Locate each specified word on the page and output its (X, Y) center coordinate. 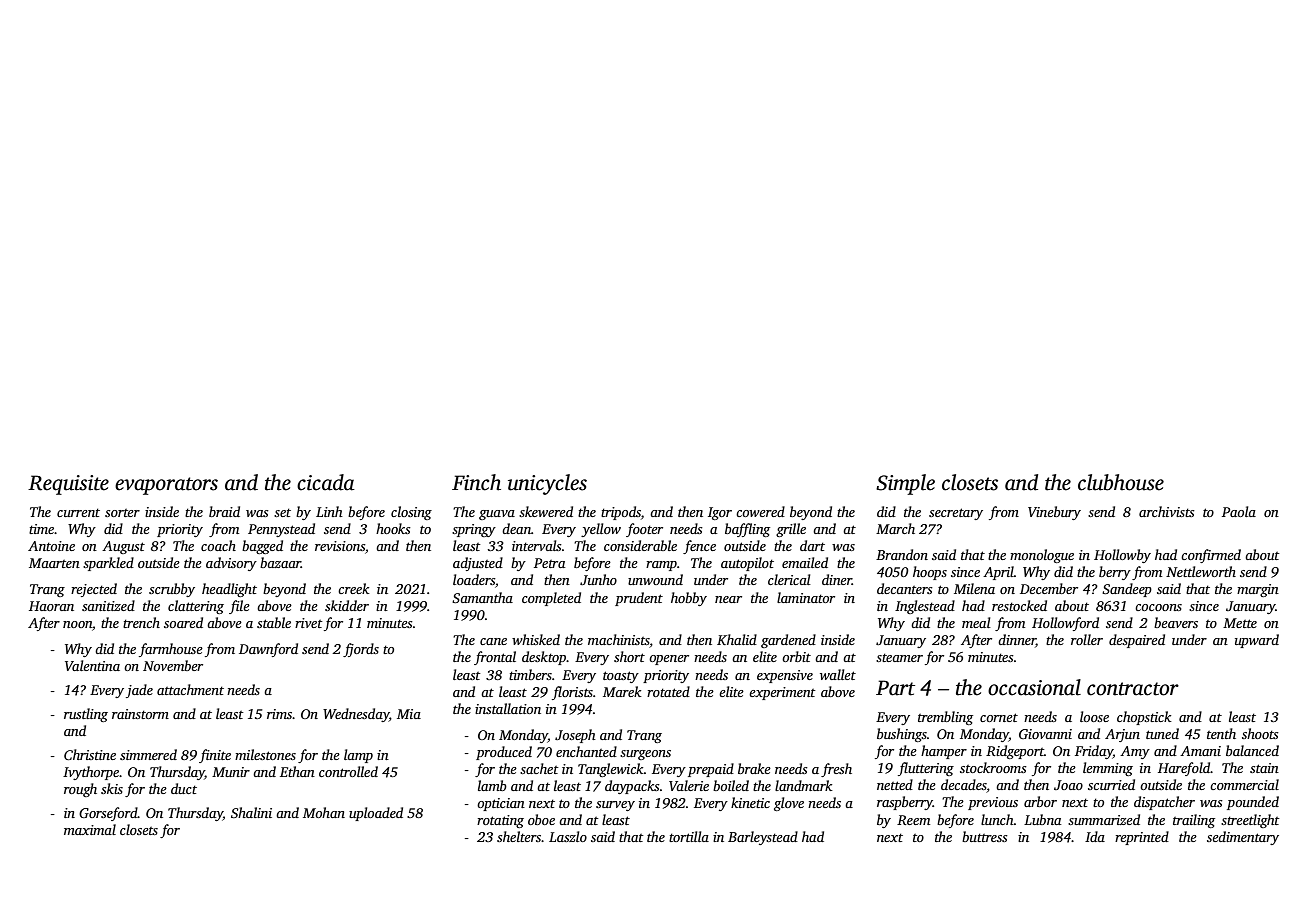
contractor (1133, 689)
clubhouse (1121, 482)
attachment (190, 689)
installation (508, 708)
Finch (476, 482)
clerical (789, 579)
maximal (90, 829)
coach (218, 545)
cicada (326, 482)
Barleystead (763, 838)
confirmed (1211, 556)
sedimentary (1243, 838)
